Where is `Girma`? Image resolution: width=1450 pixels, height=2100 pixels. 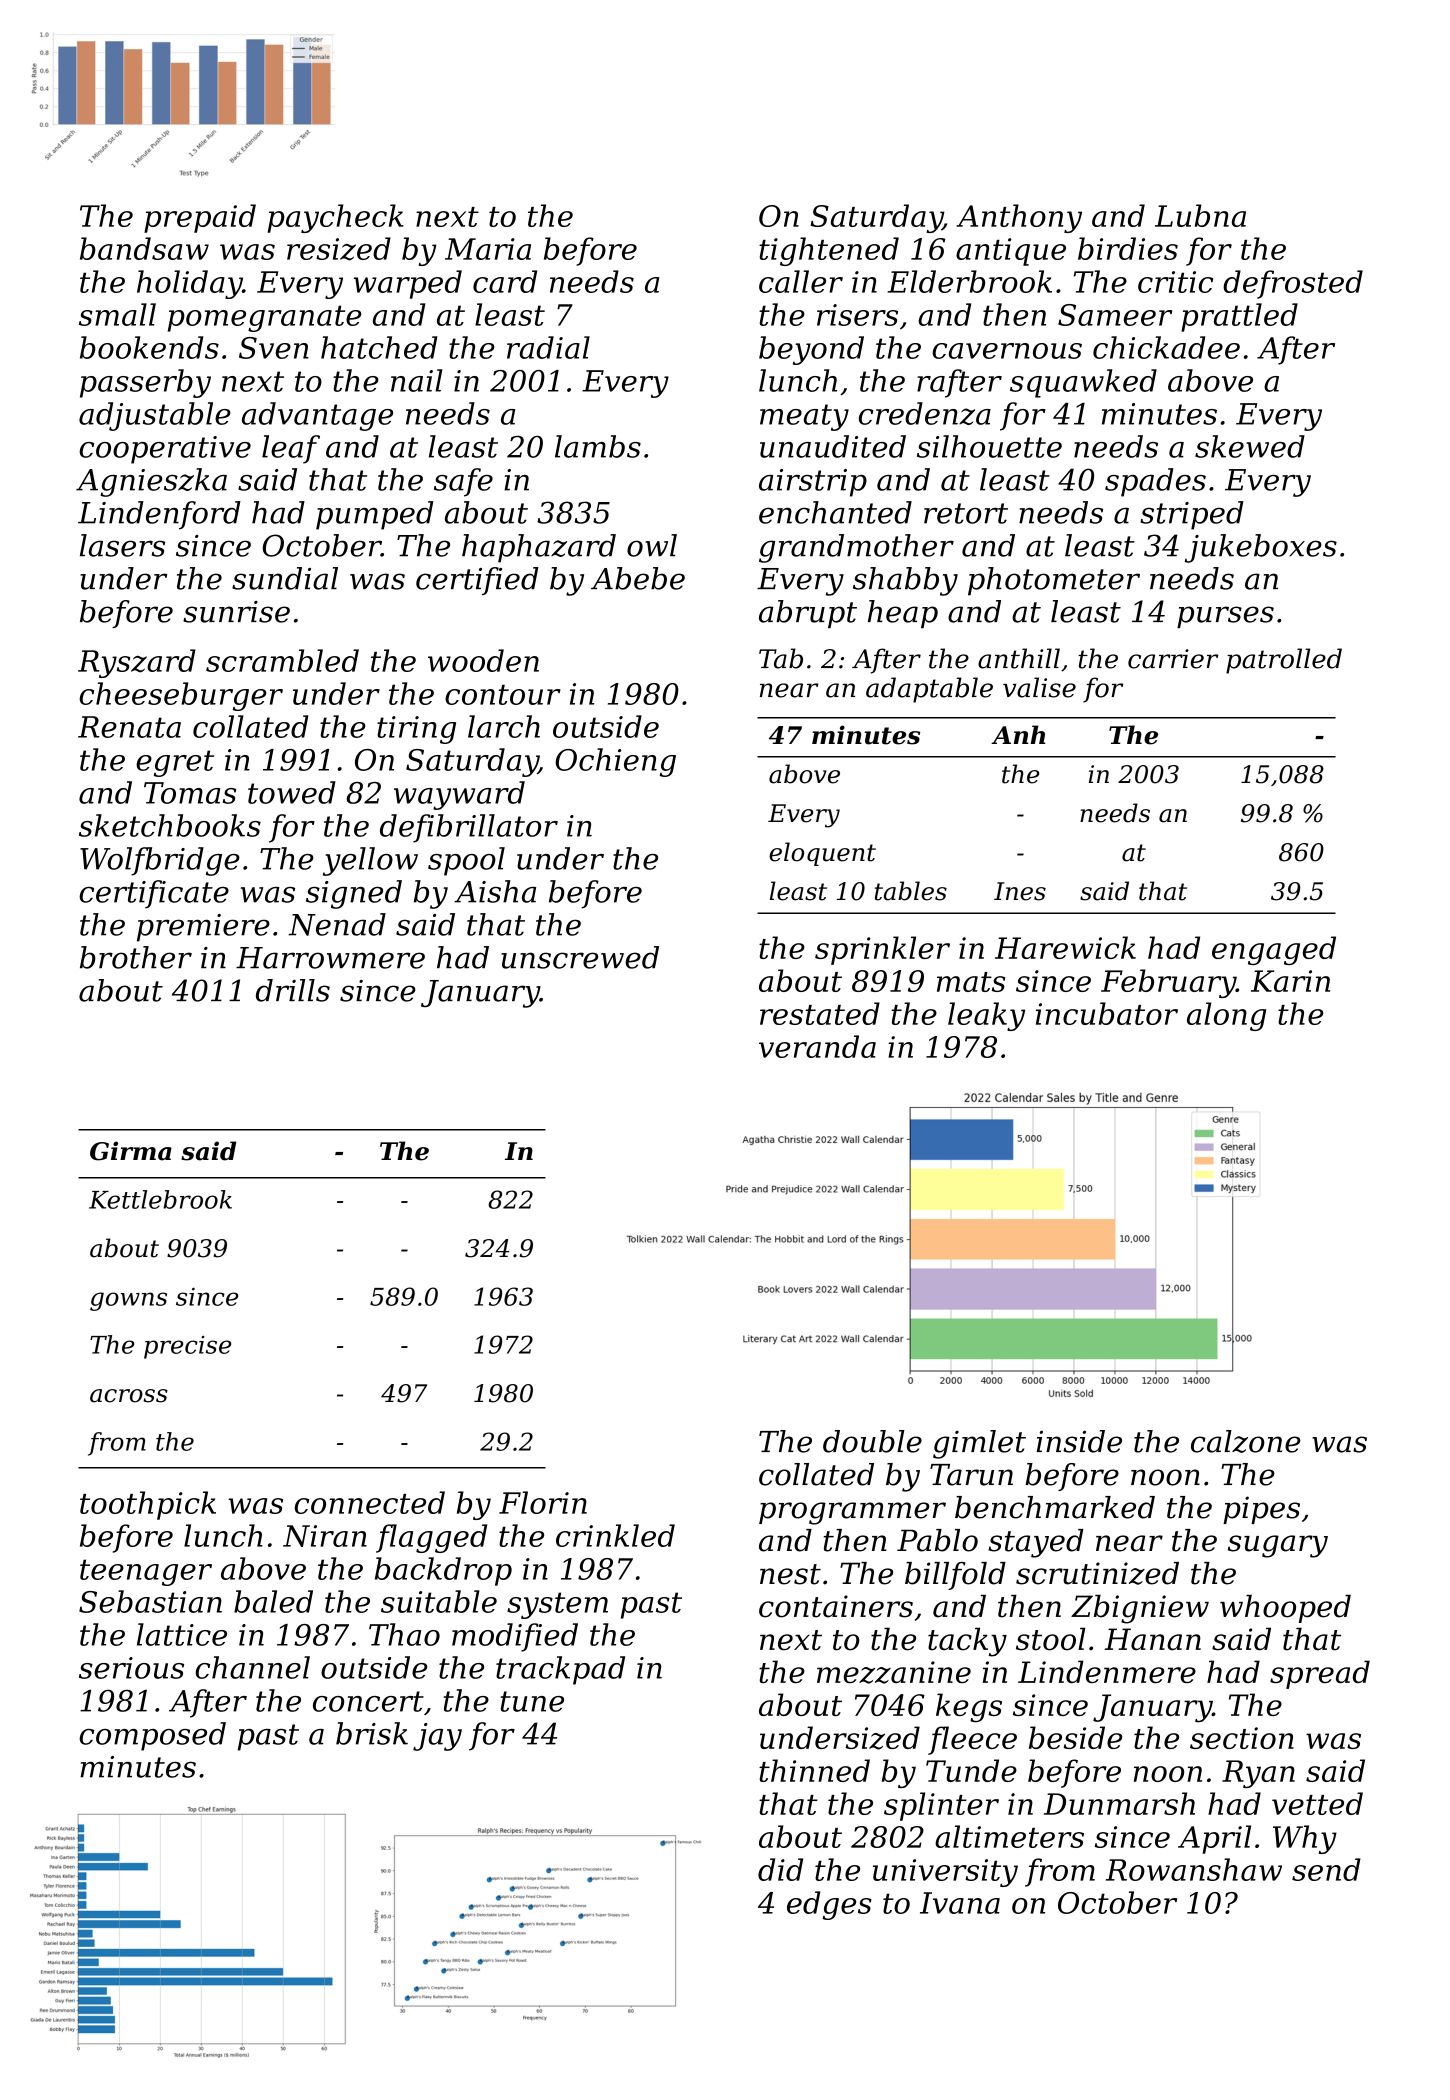 Girma is located at coordinates (131, 1151).
